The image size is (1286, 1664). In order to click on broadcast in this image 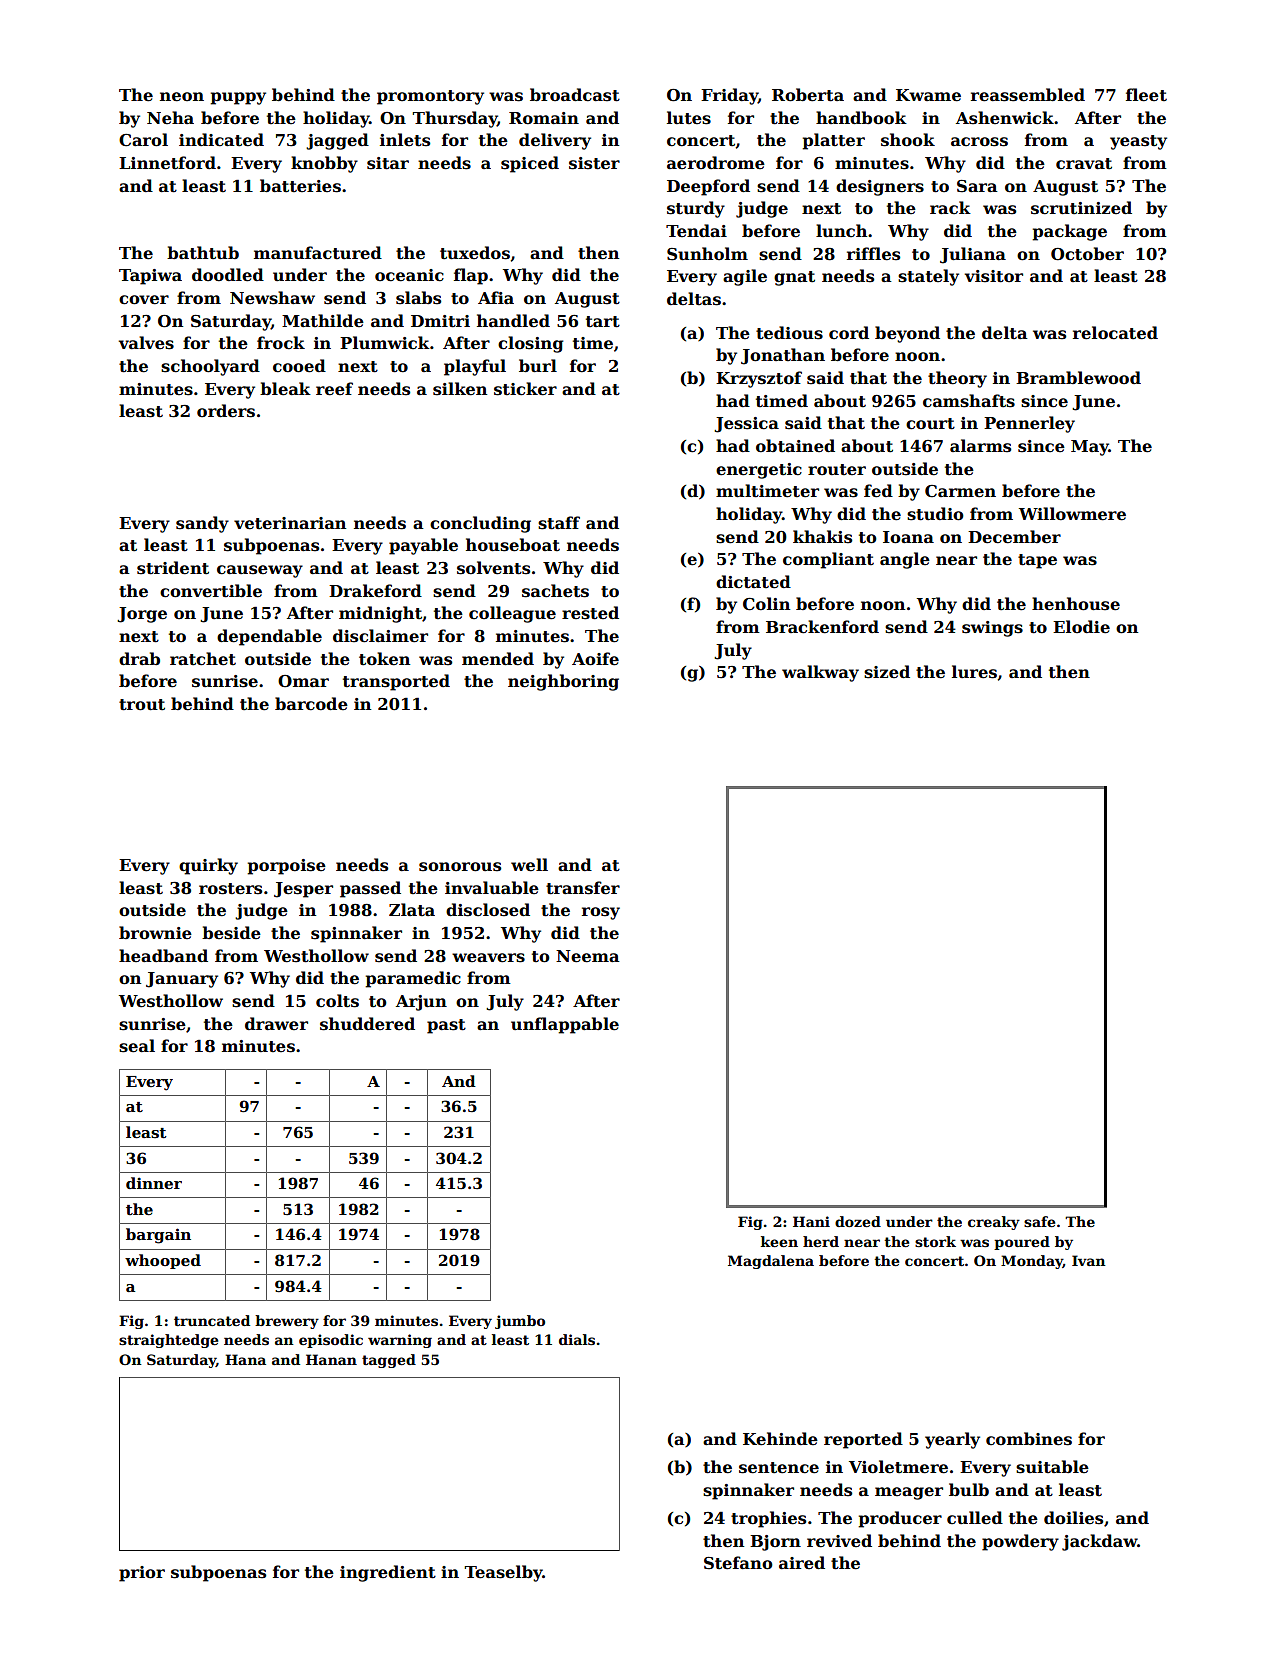, I will do `click(575, 95)`.
